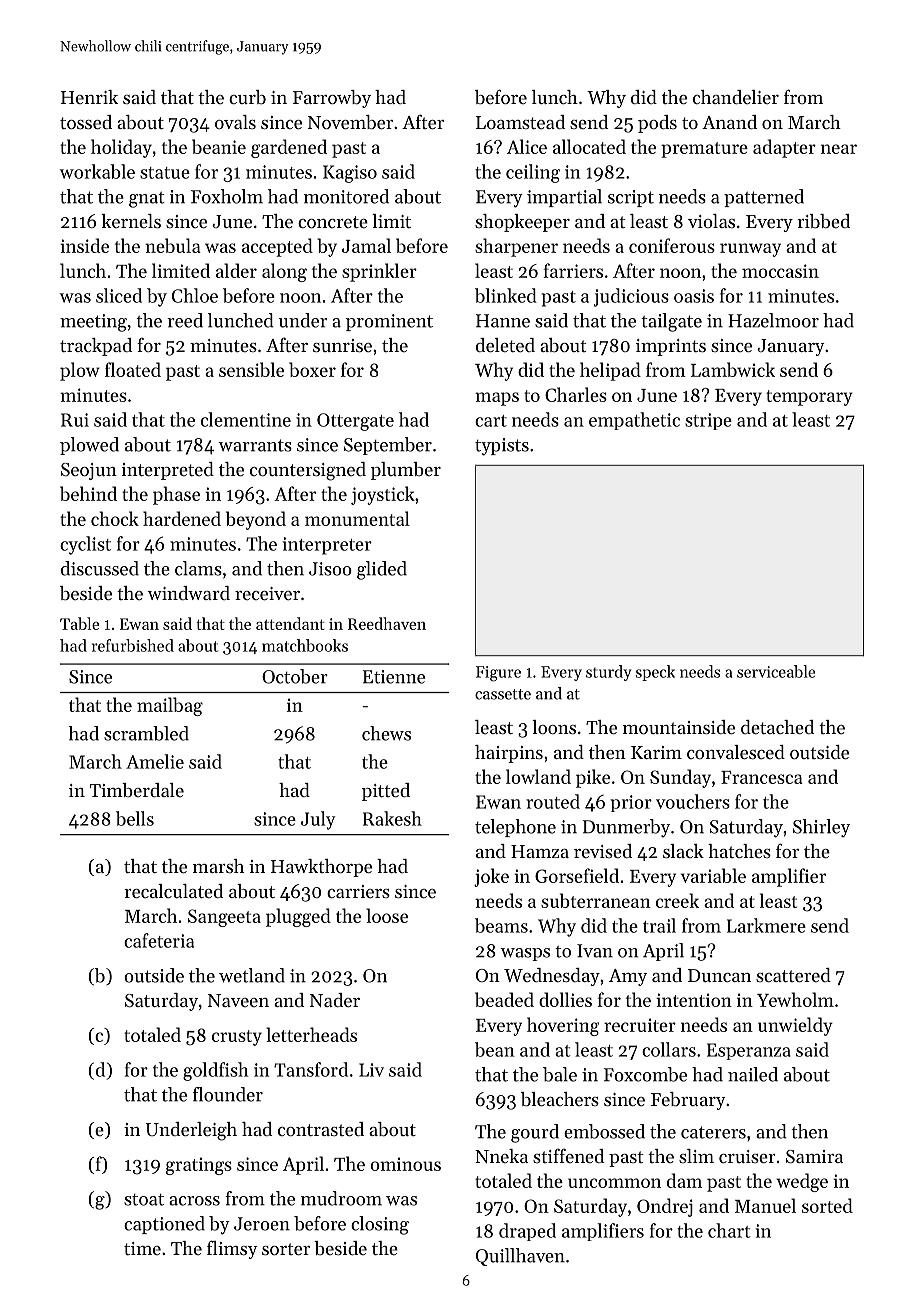 This screenshot has width=924, height=1308. What do you see at coordinates (144, 1200) in the screenshot?
I see `stoat` at bounding box center [144, 1200].
